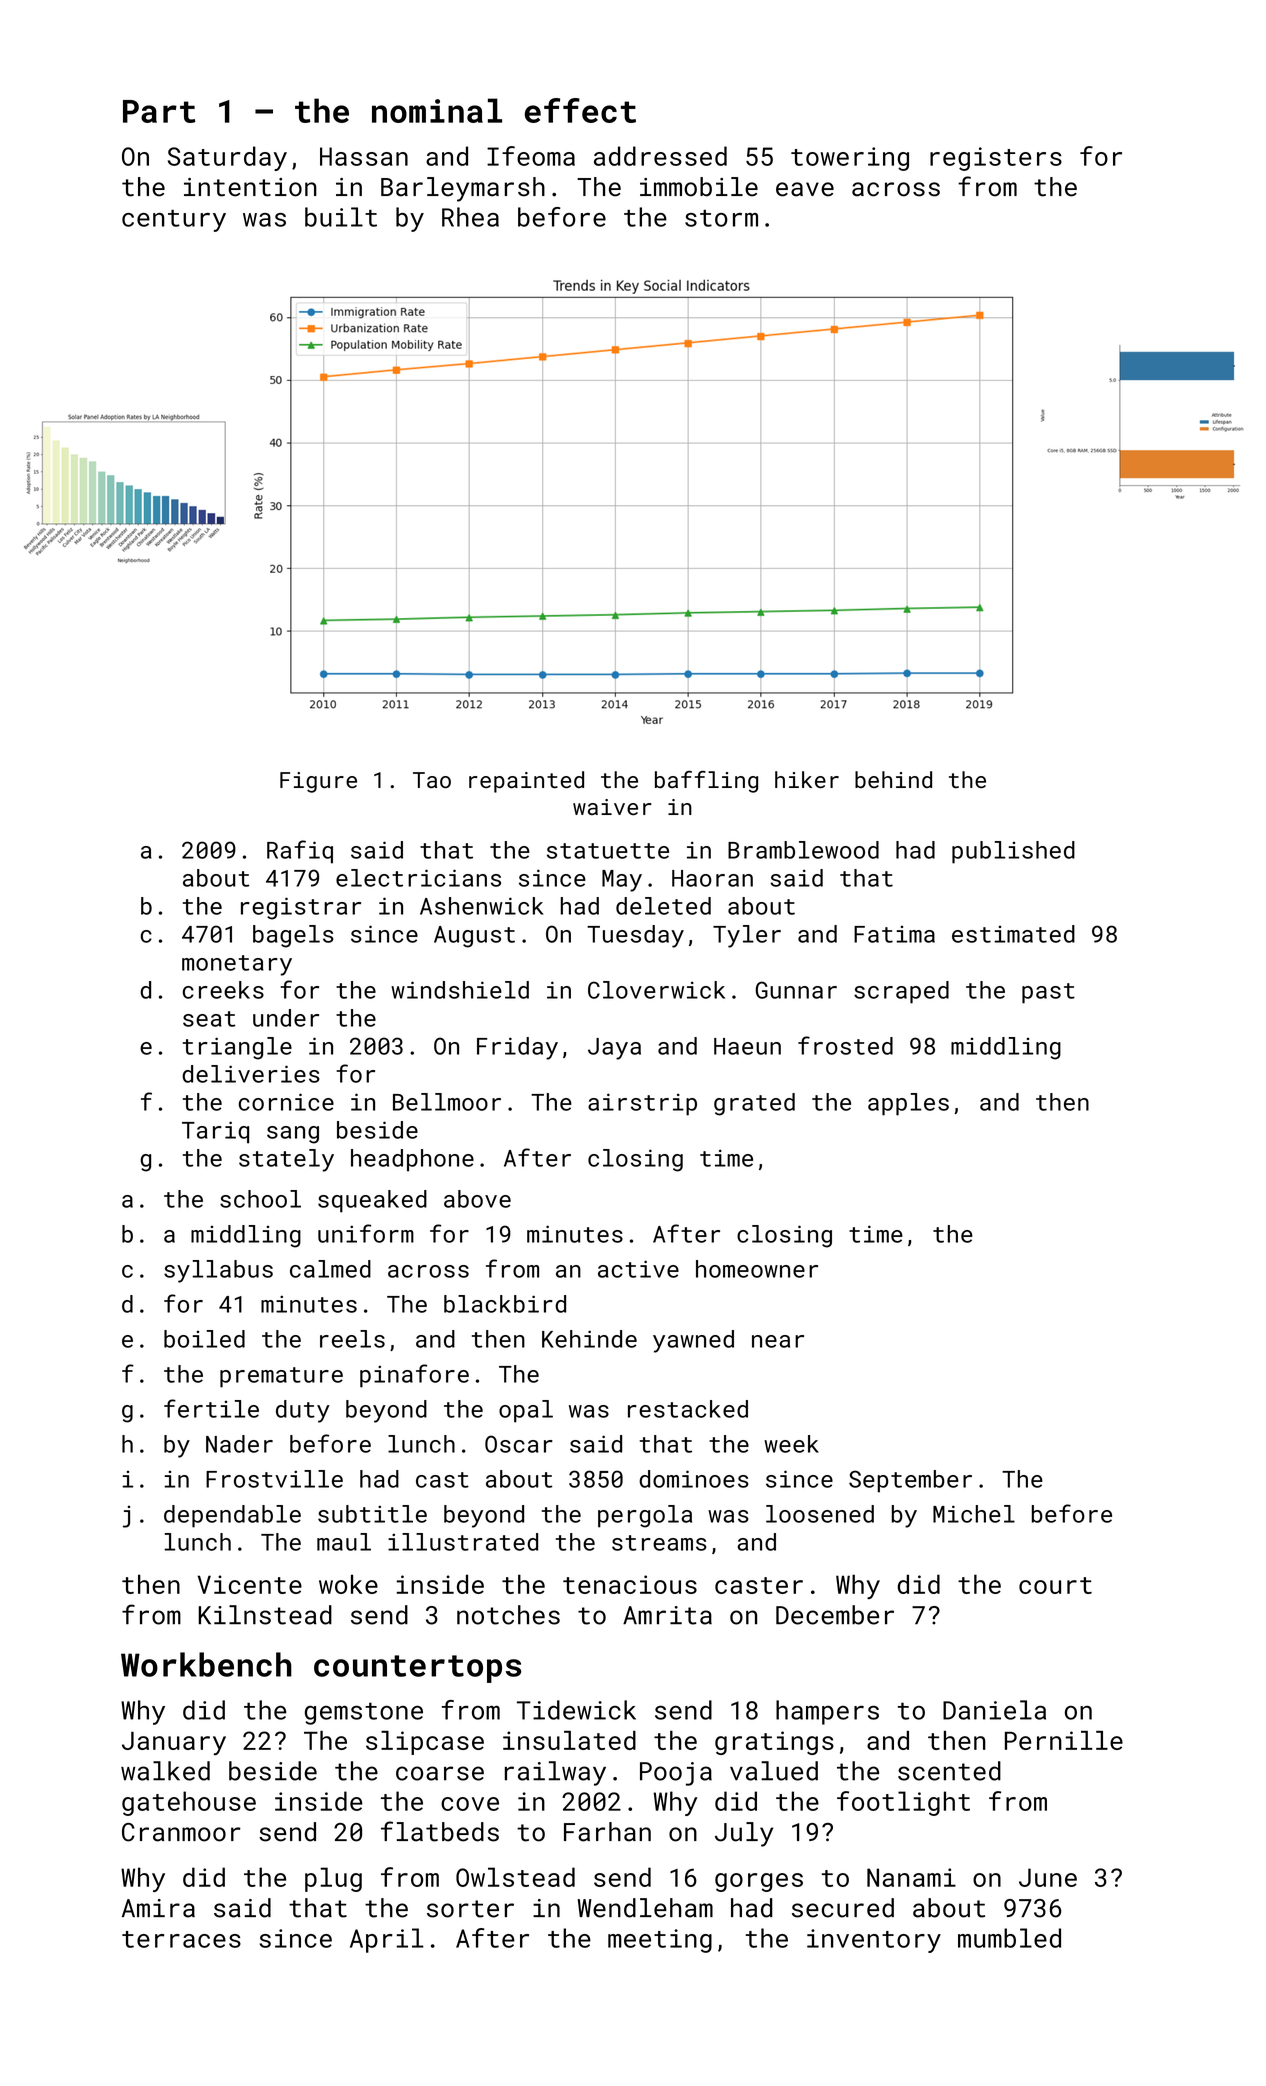 This screenshot has width=1266, height=2086. I want to click on sang, so click(293, 1135).
